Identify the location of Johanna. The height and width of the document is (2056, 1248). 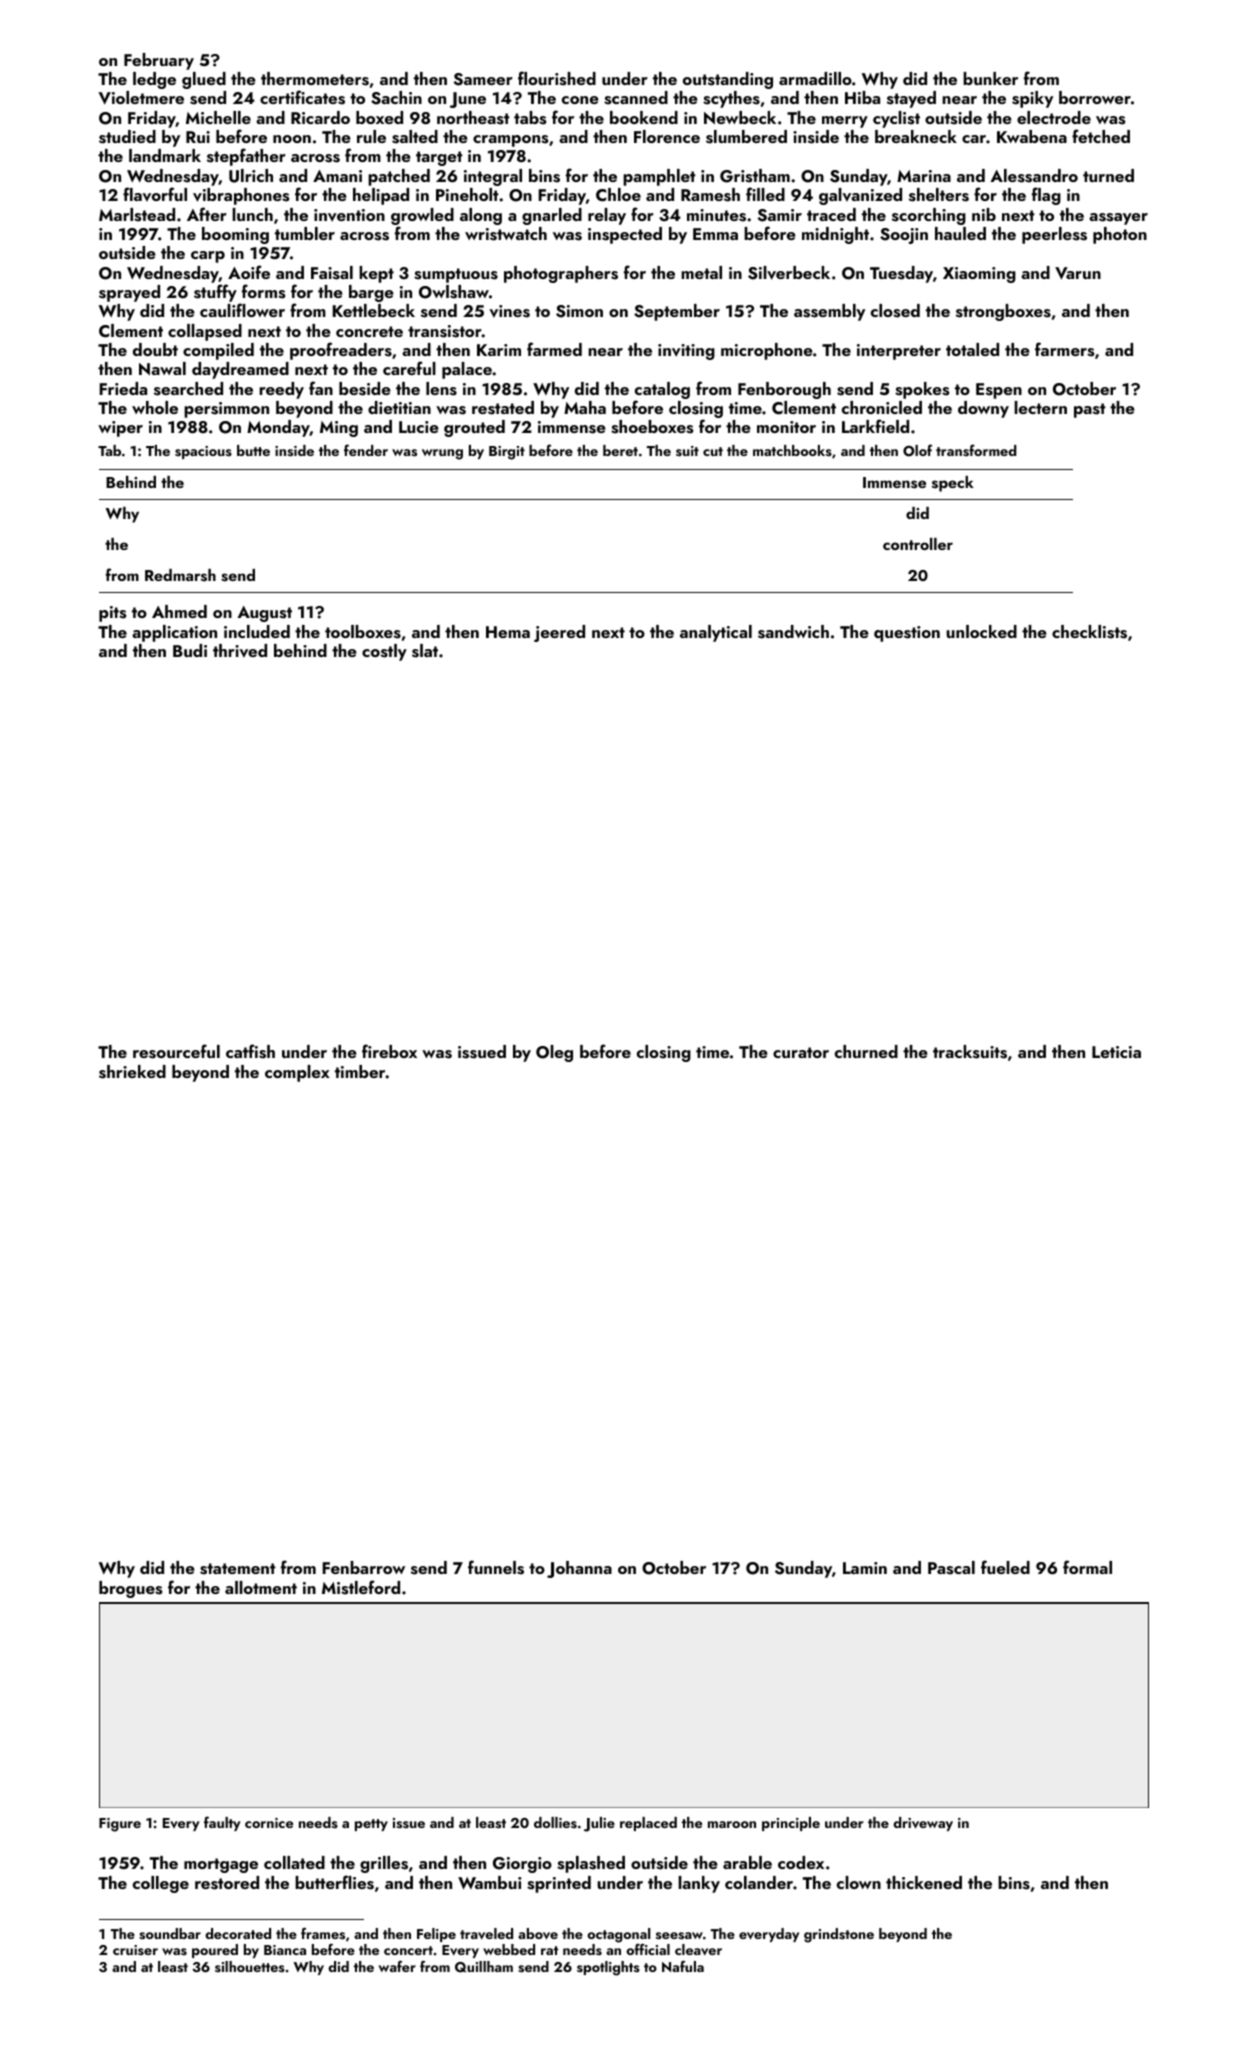
(579, 1569).
